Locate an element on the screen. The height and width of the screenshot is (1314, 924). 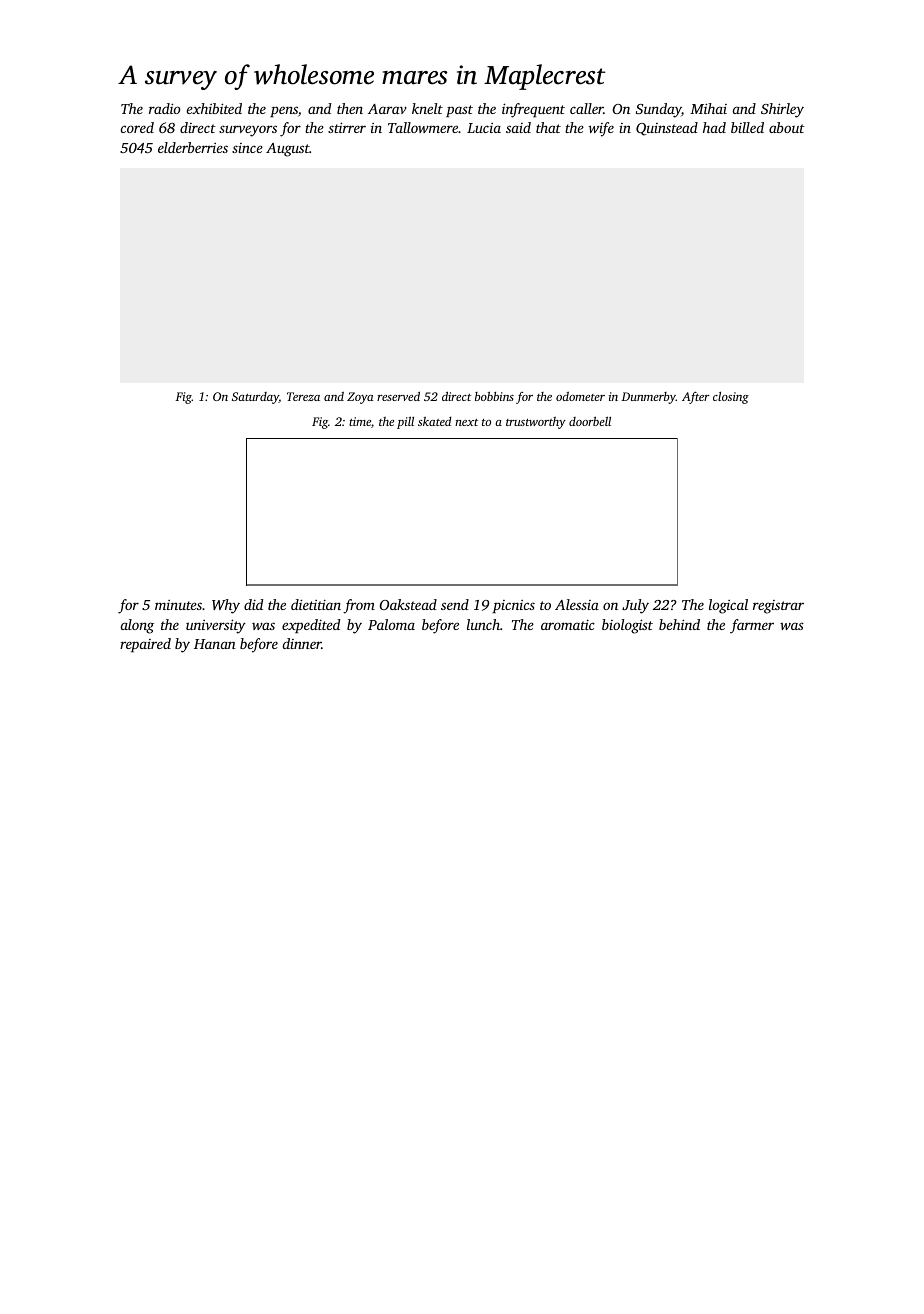
After is located at coordinates (696, 398).
